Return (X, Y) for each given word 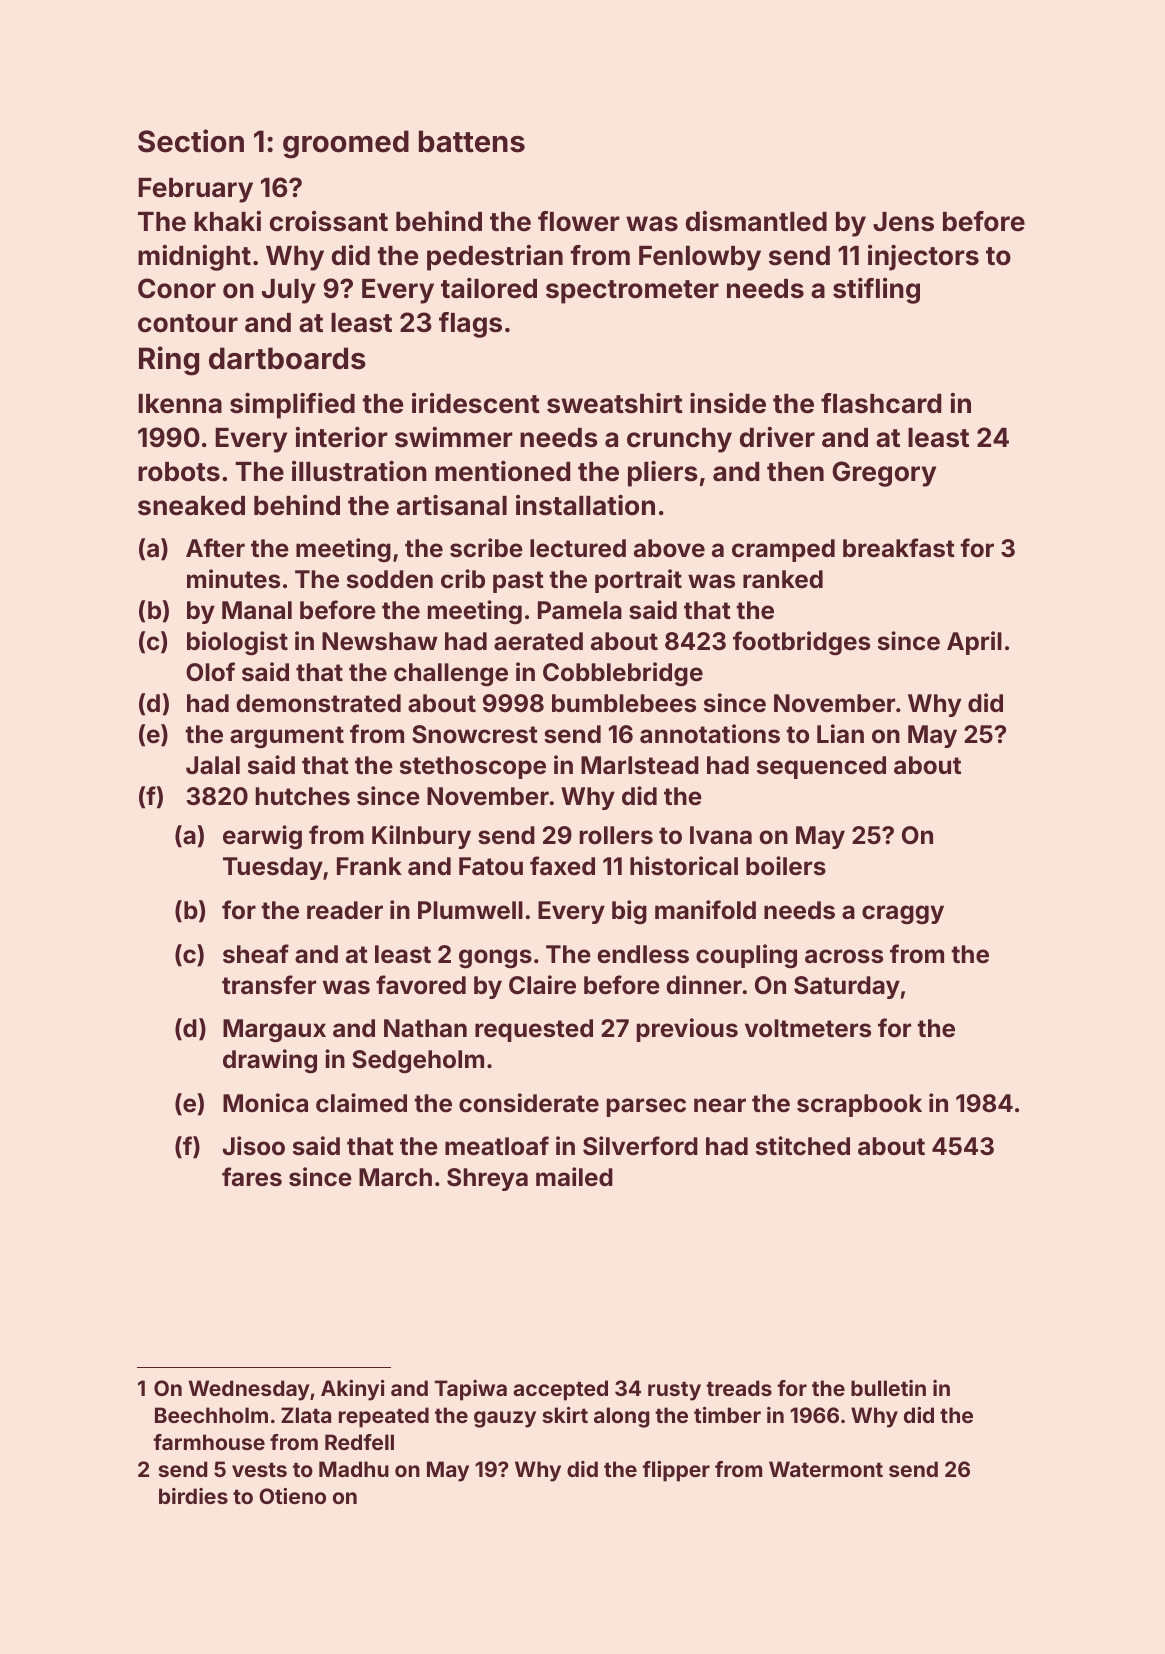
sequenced (821, 767)
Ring (169, 361)
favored (421, 985)
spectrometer (632, 292)
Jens (903, 222)
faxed (562, 866)
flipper (676, 1471)
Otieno (292, 1496)
